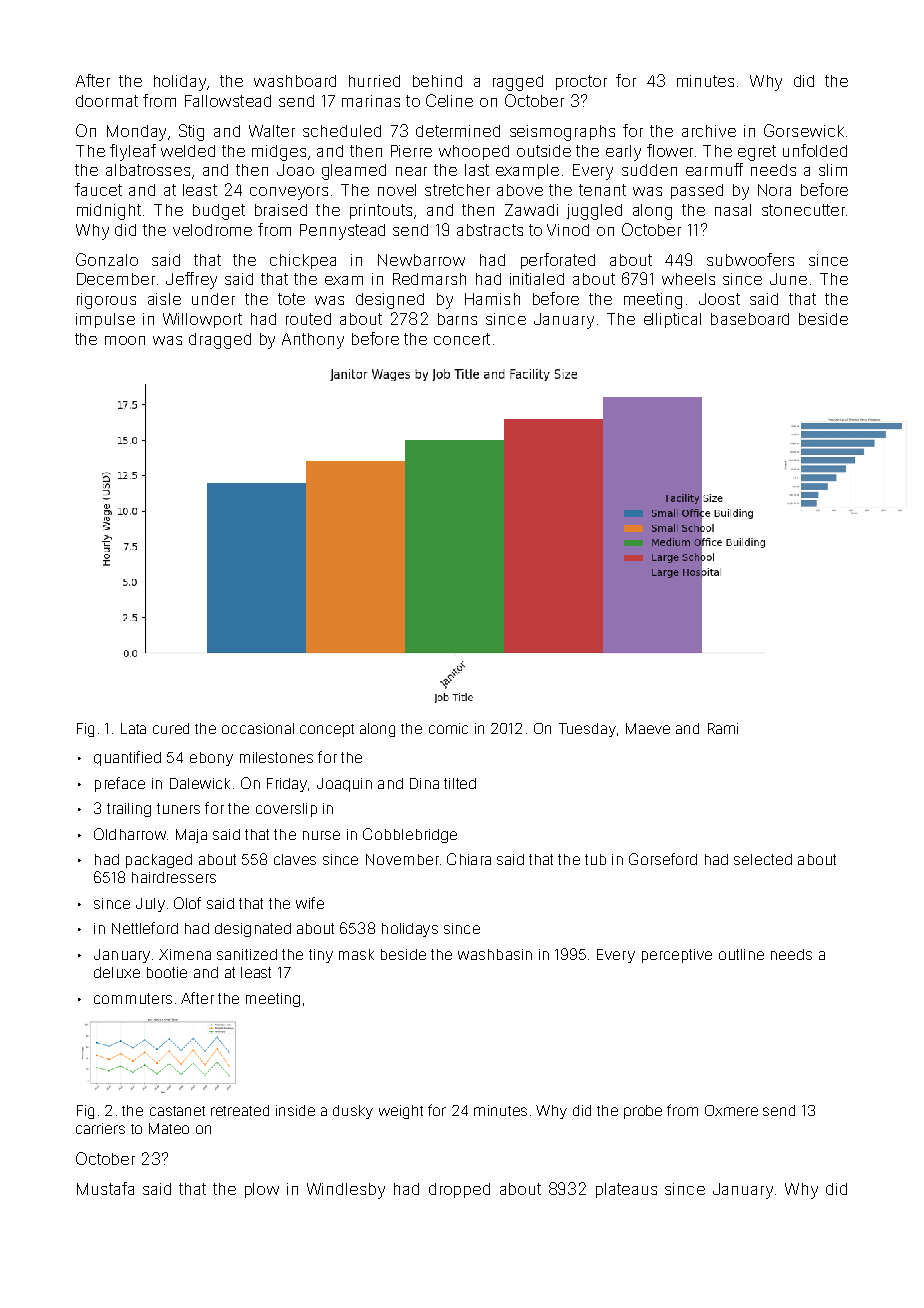 The height and width of the page is (1308, 924). Describe the element at coordinates (258, 728) in the page. I see `occasional` at that location.
